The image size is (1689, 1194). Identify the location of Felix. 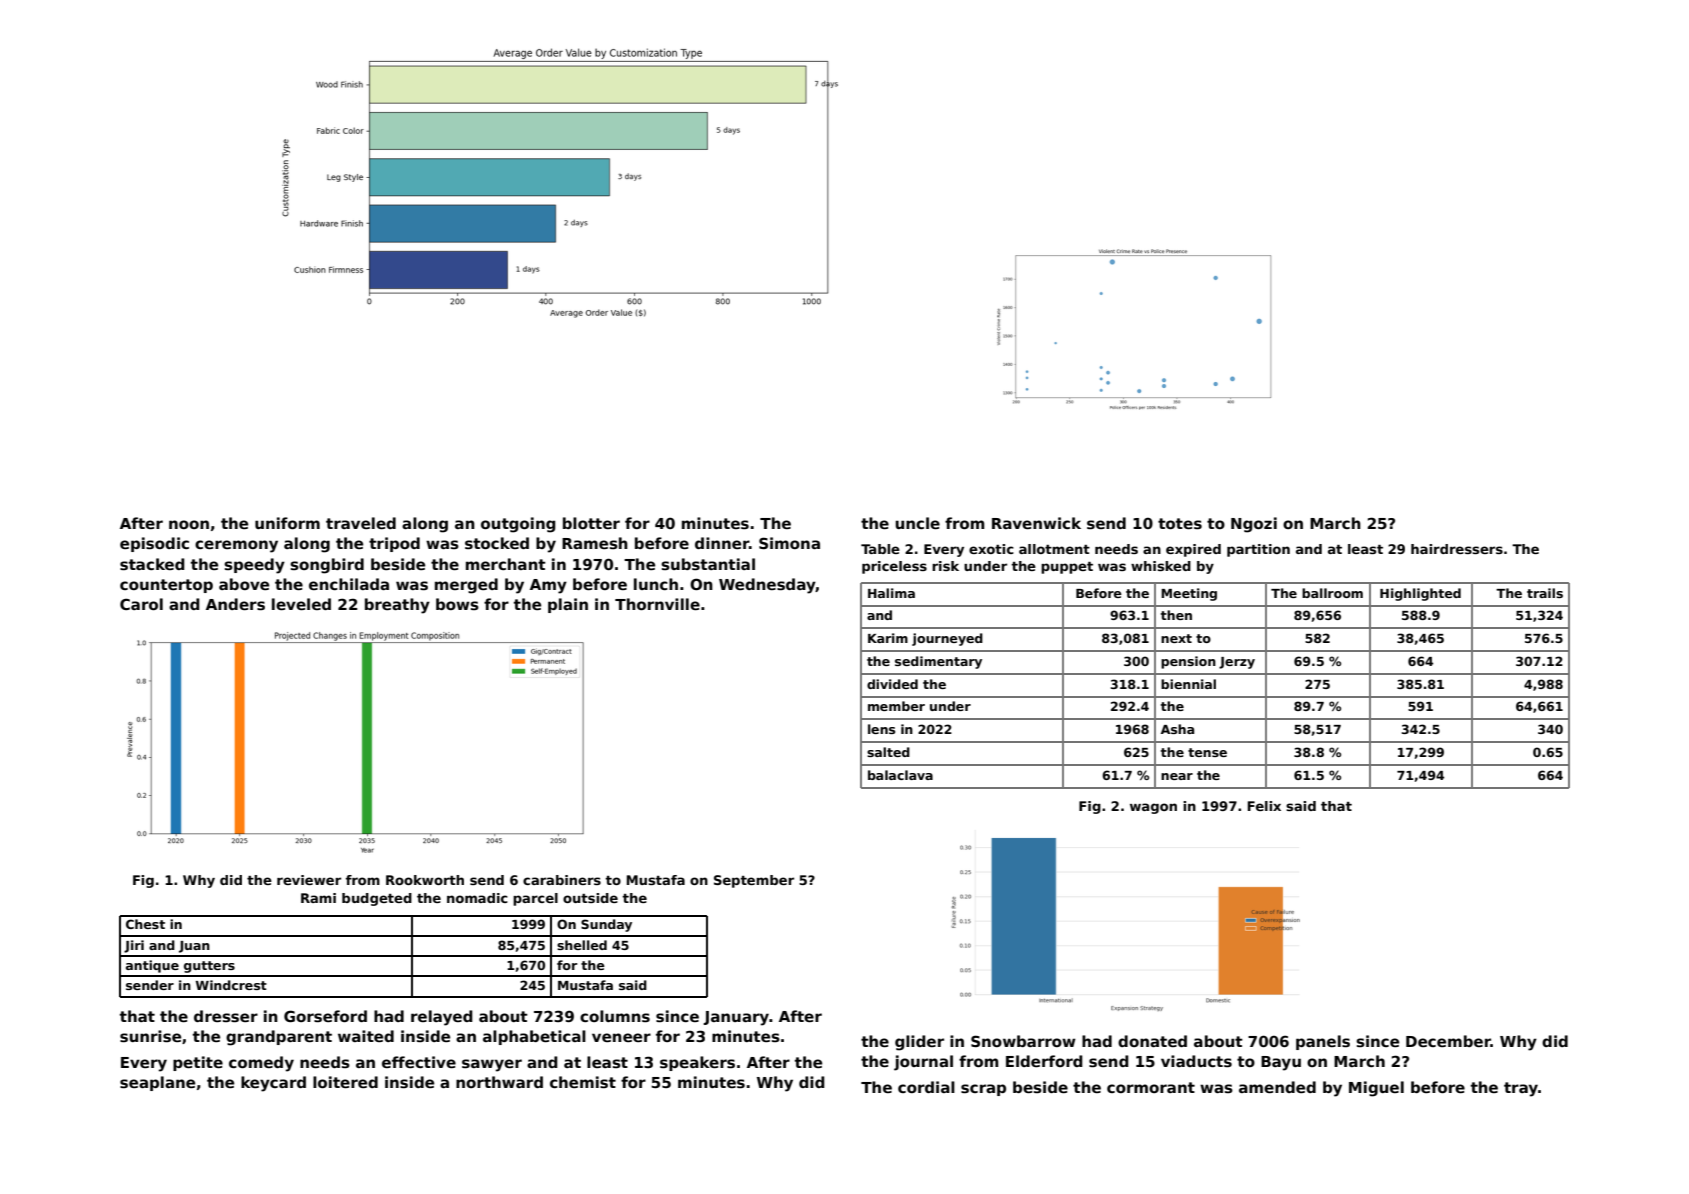
(1264, 806).
